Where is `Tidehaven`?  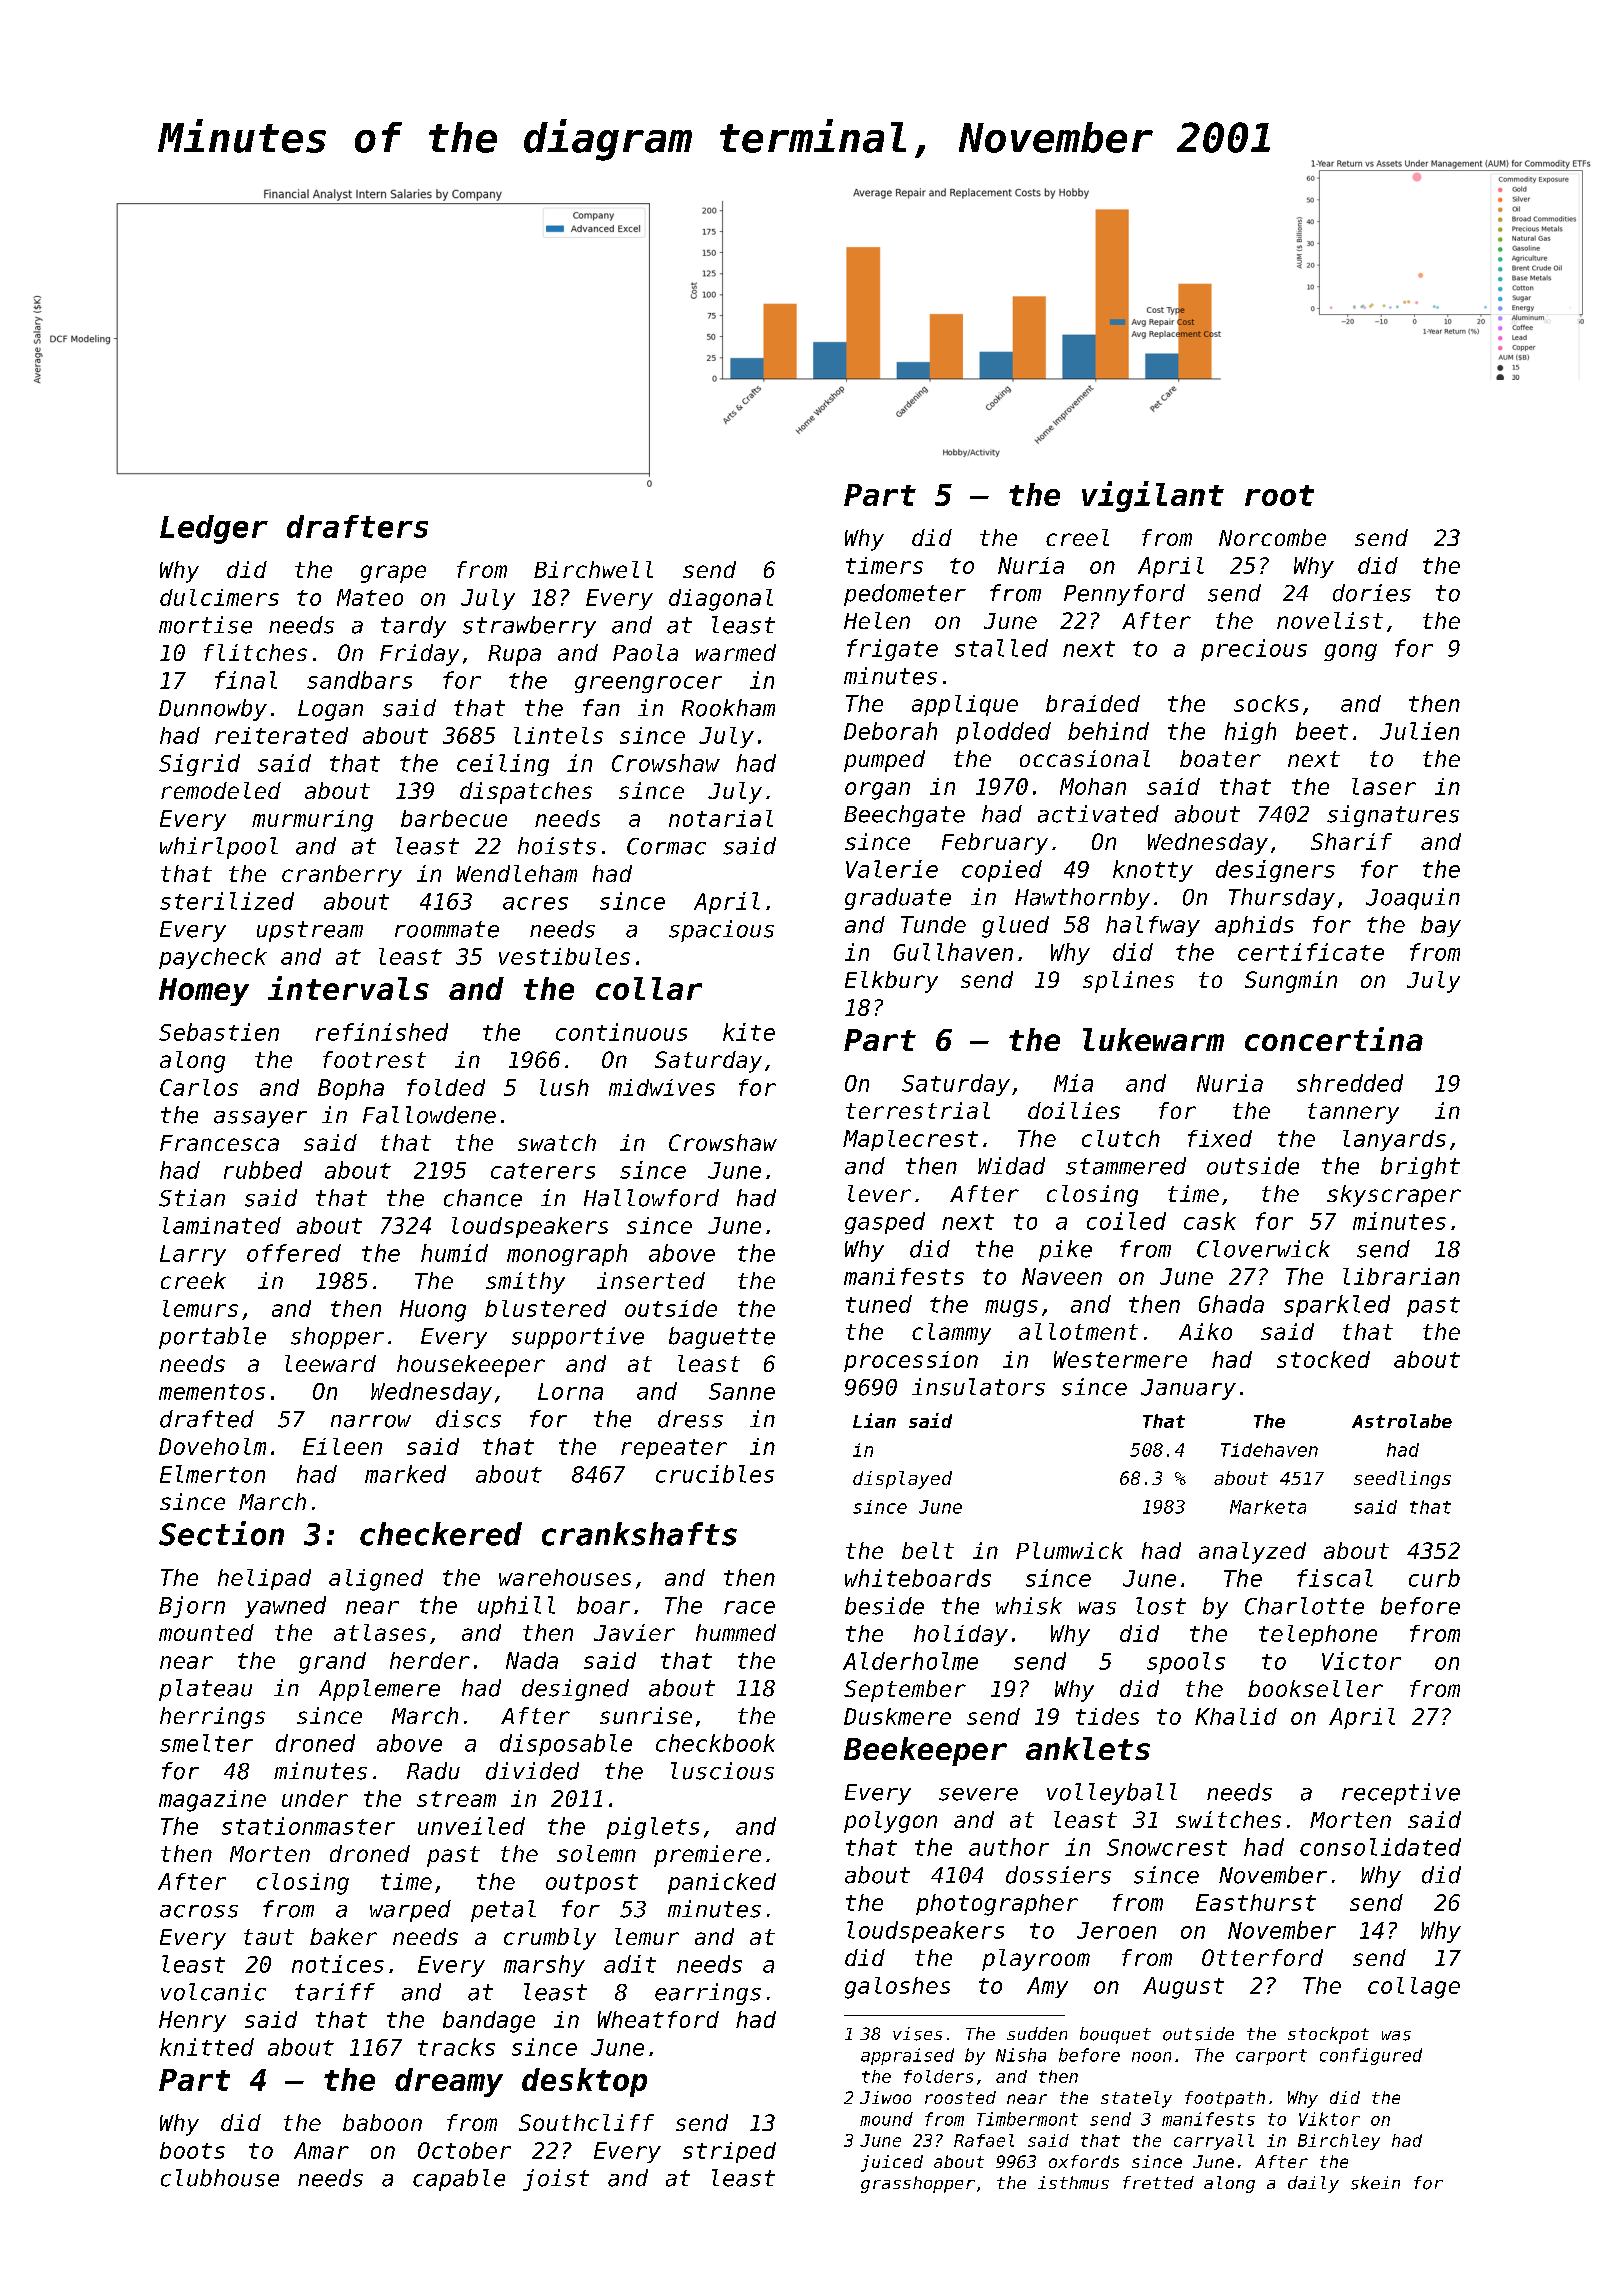 Tidehaven is located at coordinates (1269, 1450).
